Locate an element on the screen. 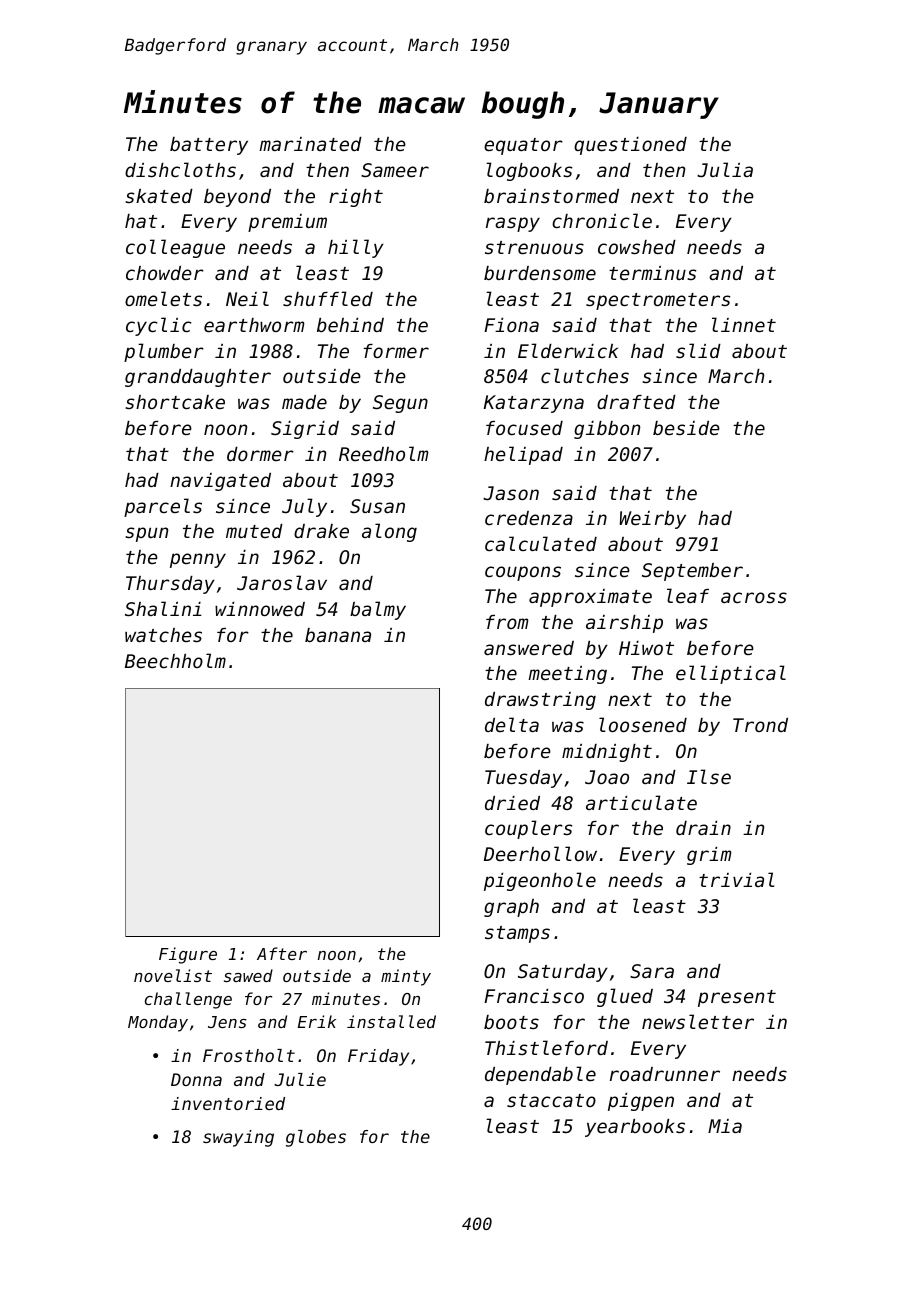  slid is located at coordinates (698, 350).
